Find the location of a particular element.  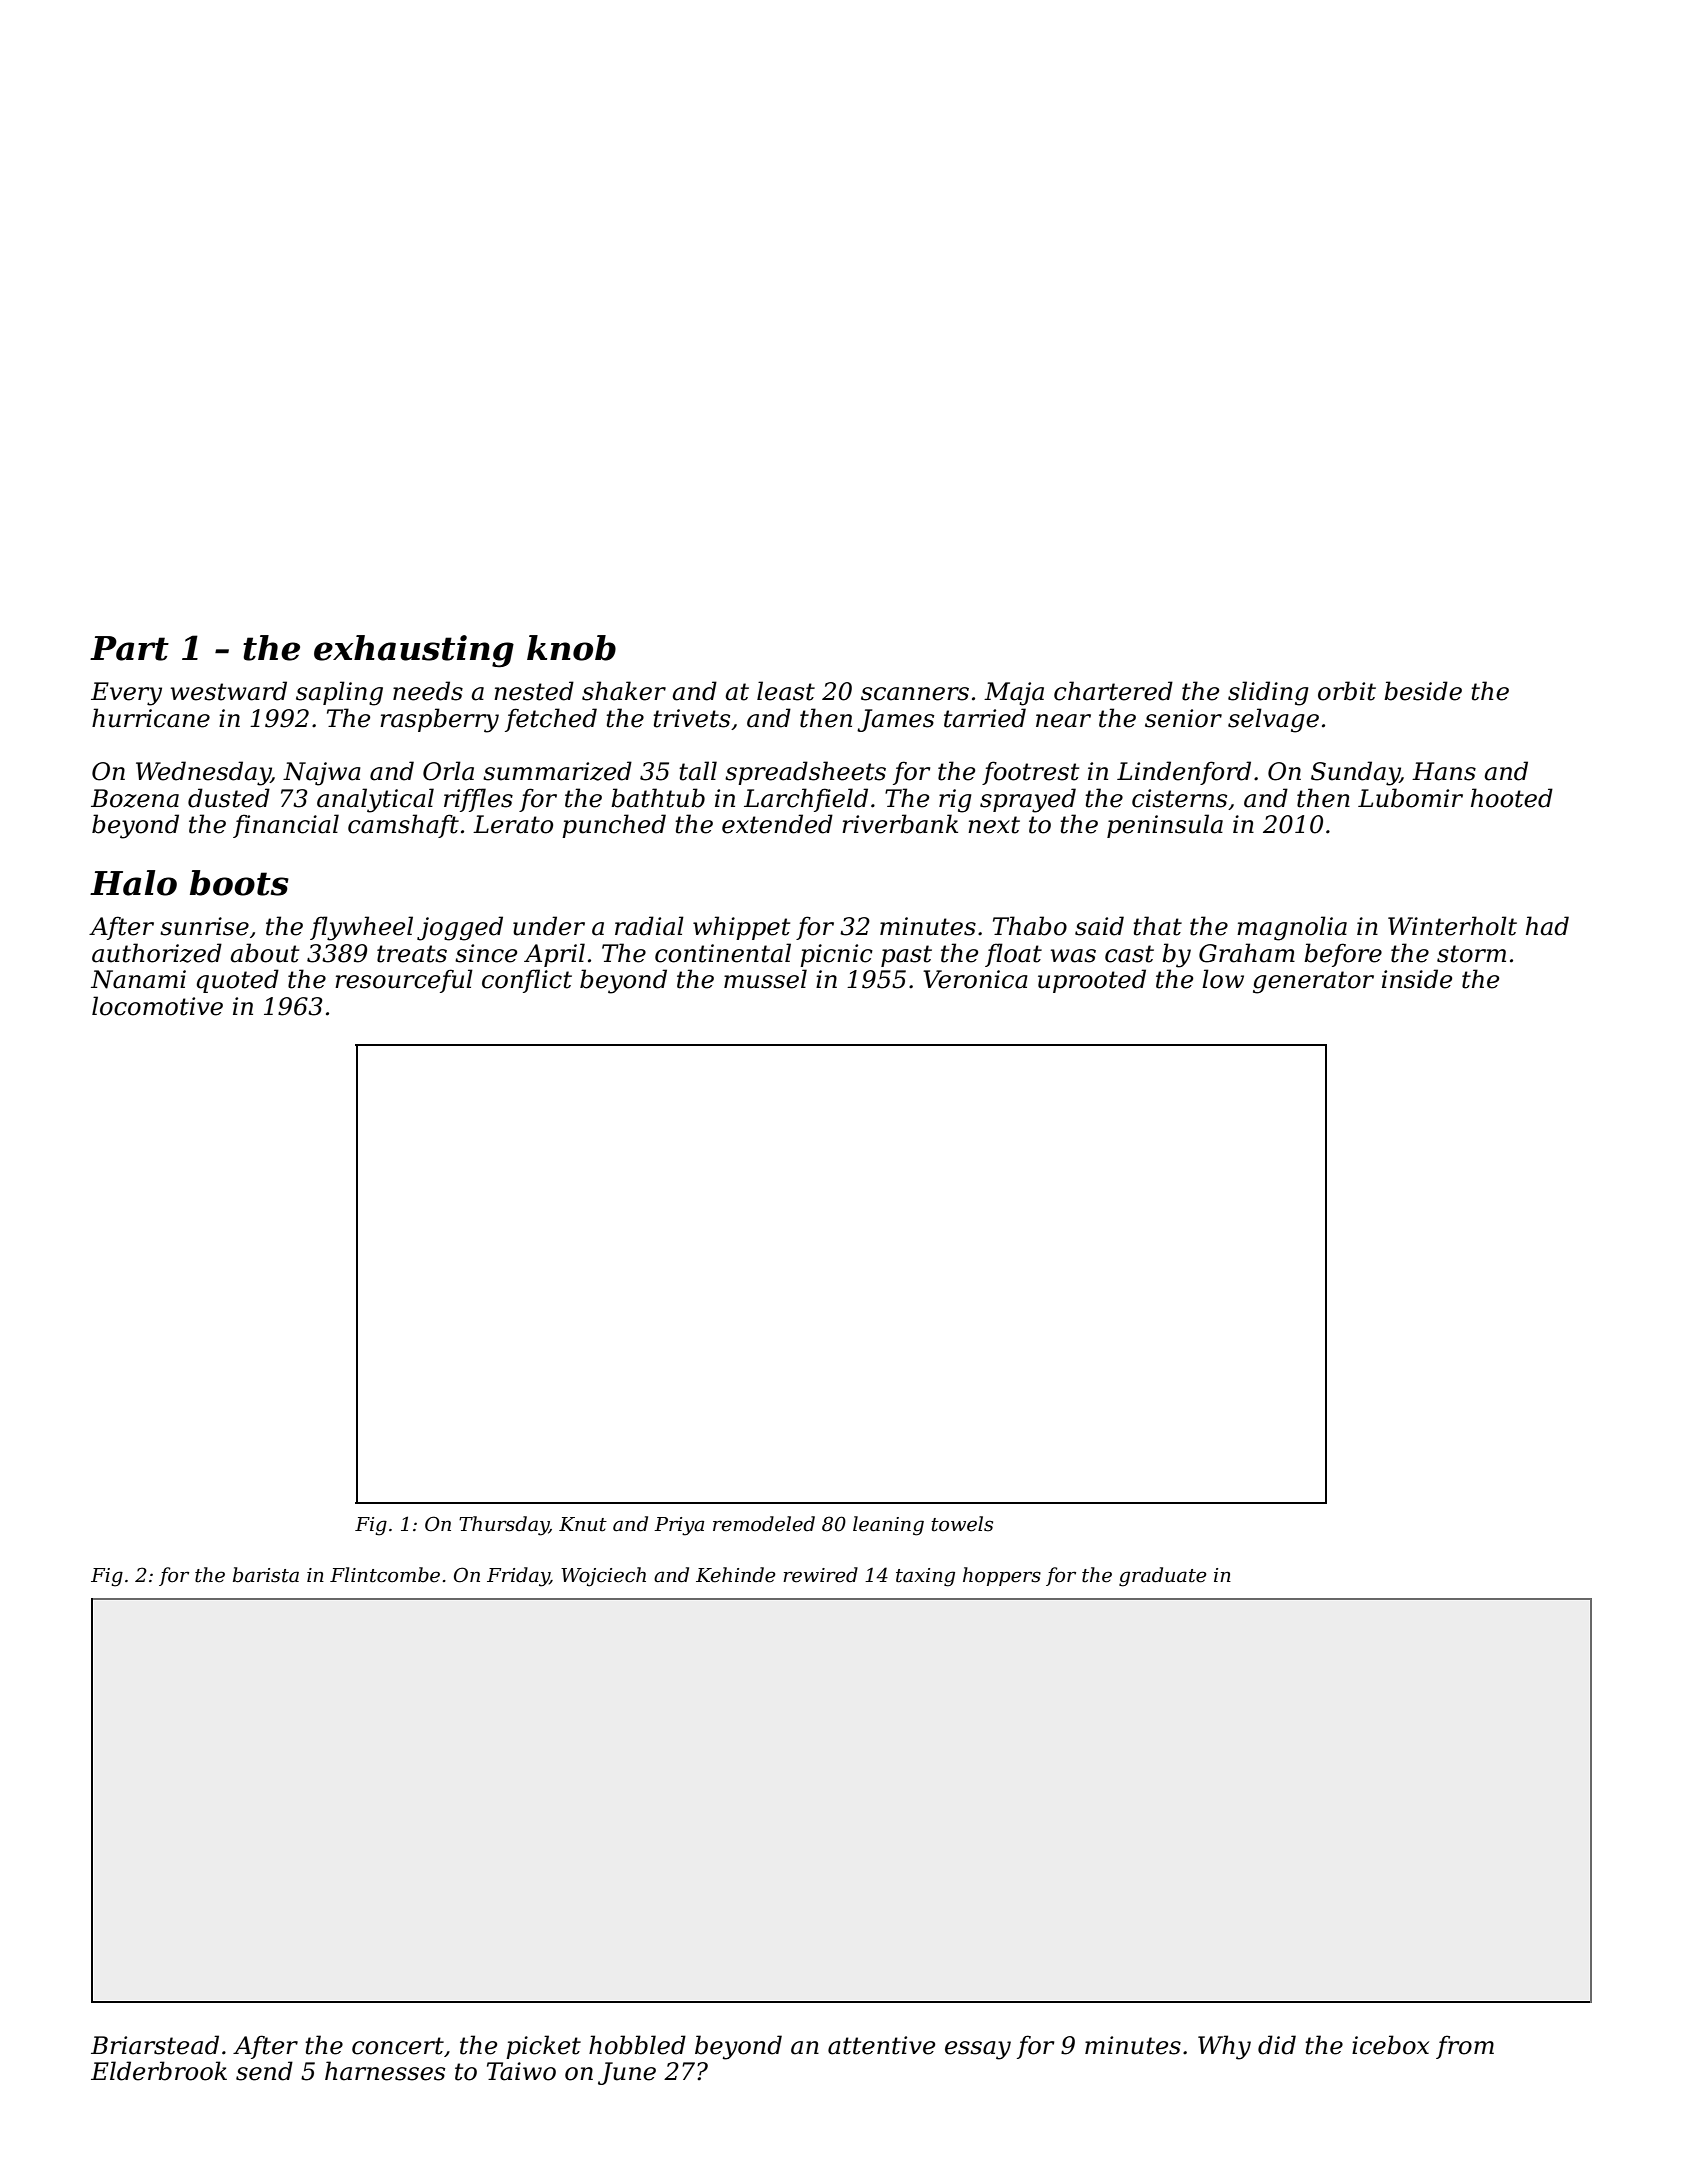

knob is located at coordinates (571, 648).
